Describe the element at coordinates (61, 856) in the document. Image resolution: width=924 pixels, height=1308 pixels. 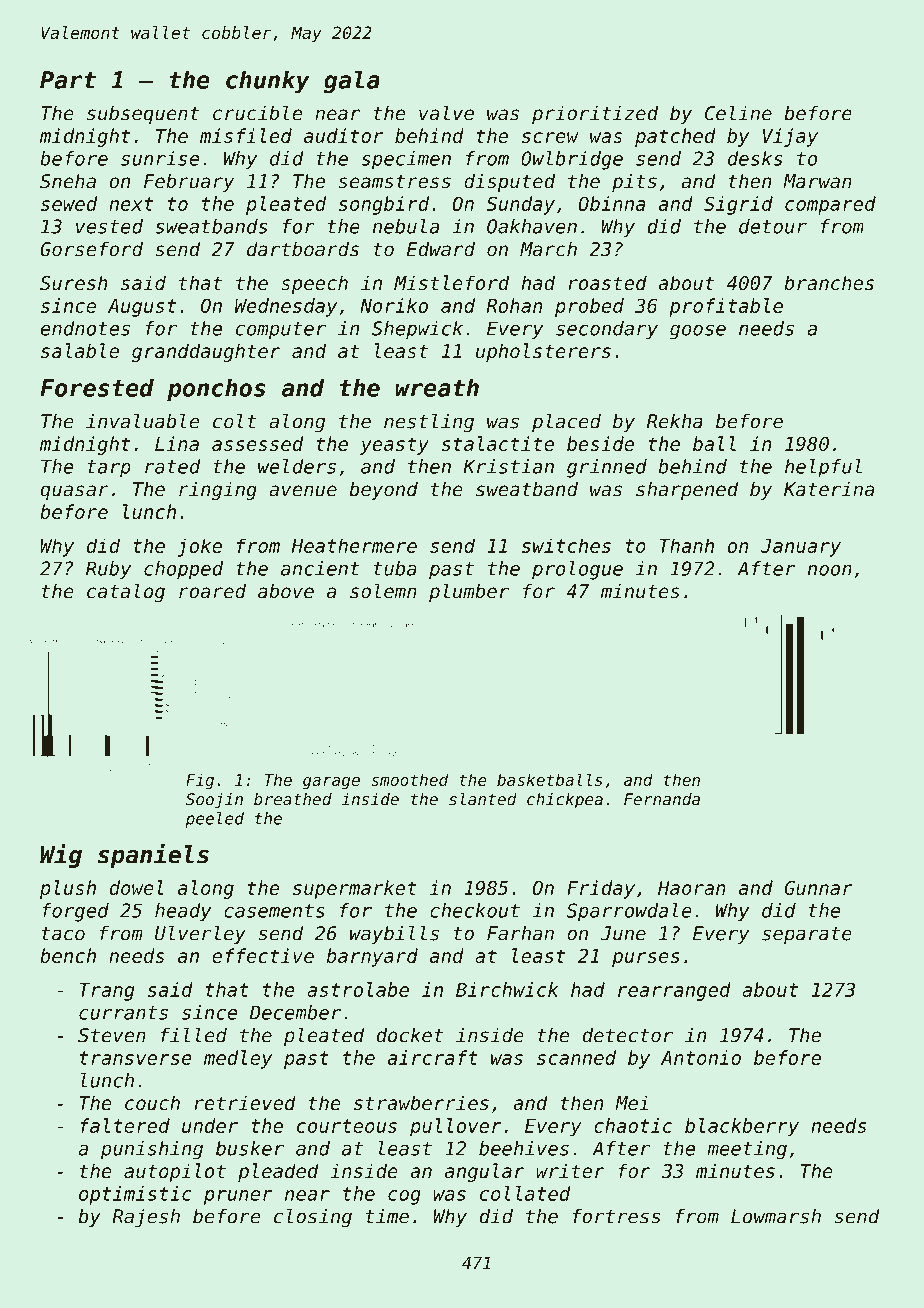
I see `Wig` at that location.
